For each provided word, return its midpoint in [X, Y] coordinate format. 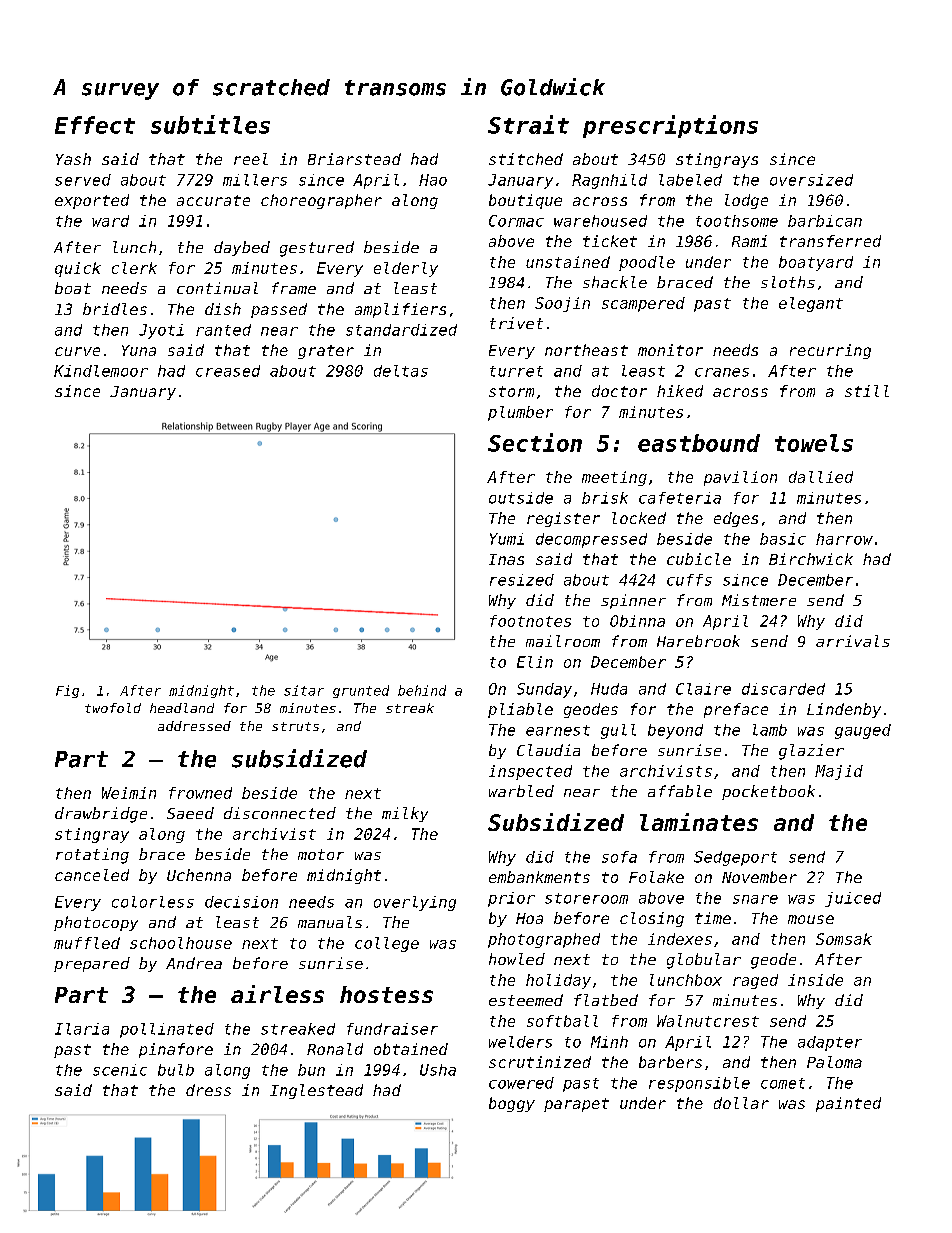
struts [295, 726]
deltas [401, 371]
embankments [539, 877]
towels [814, 443]
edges [736, 519]
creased [228, 371]
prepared [92, 964]
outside [521, 498]
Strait [528, 124]
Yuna [139, 350]
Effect [95, 125]
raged [755, 981]
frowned [200, 793]
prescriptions [670, 126]
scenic [120, 1070]
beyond [675, 731]
